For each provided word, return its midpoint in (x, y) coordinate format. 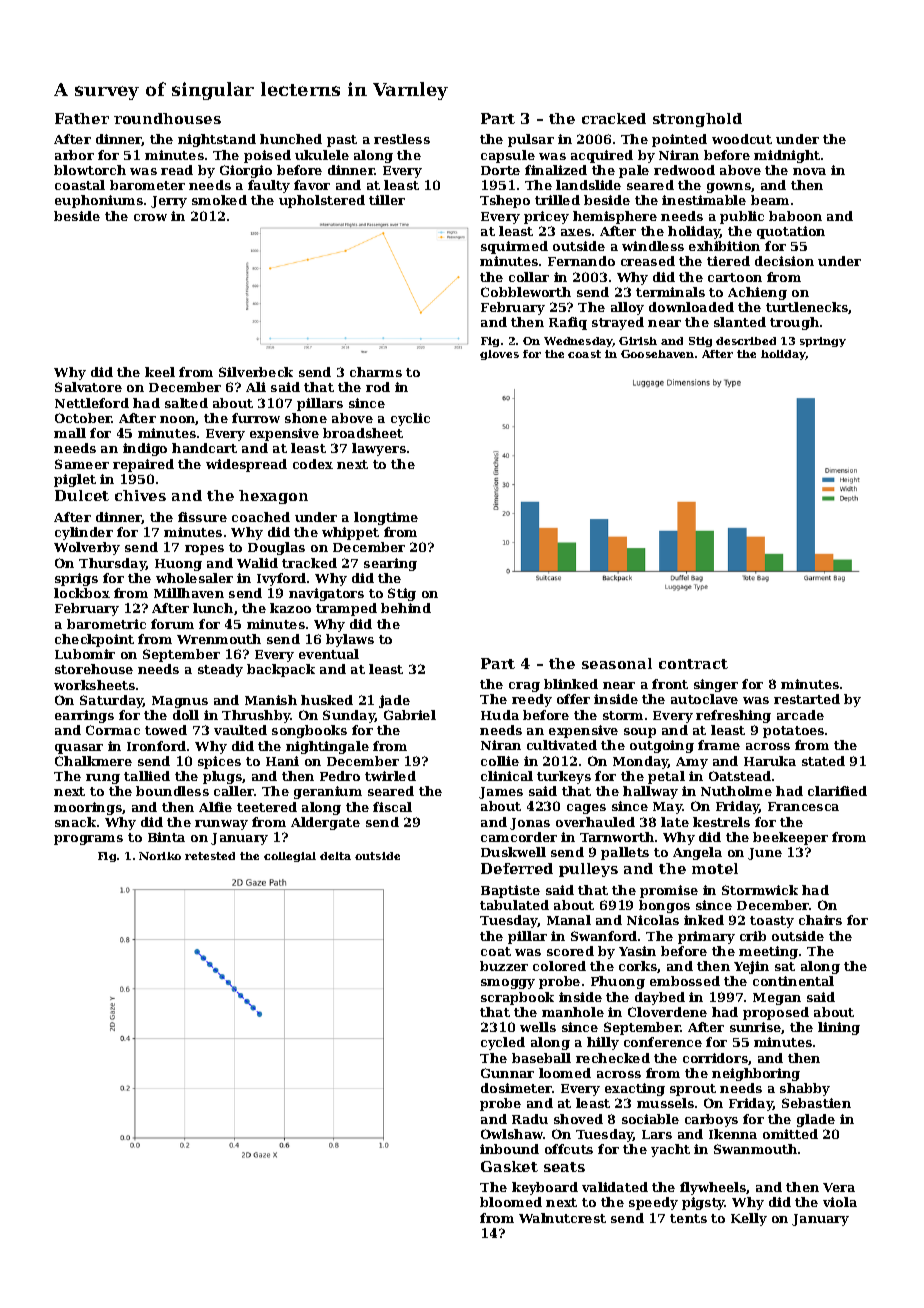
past (342, 141)
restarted (807, 699)
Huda (500, 715)
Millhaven (189, 593)
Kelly (749, 1219)
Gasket (509, 1166)
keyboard (545, 1188)
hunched (291, 139)
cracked (614, 118)
